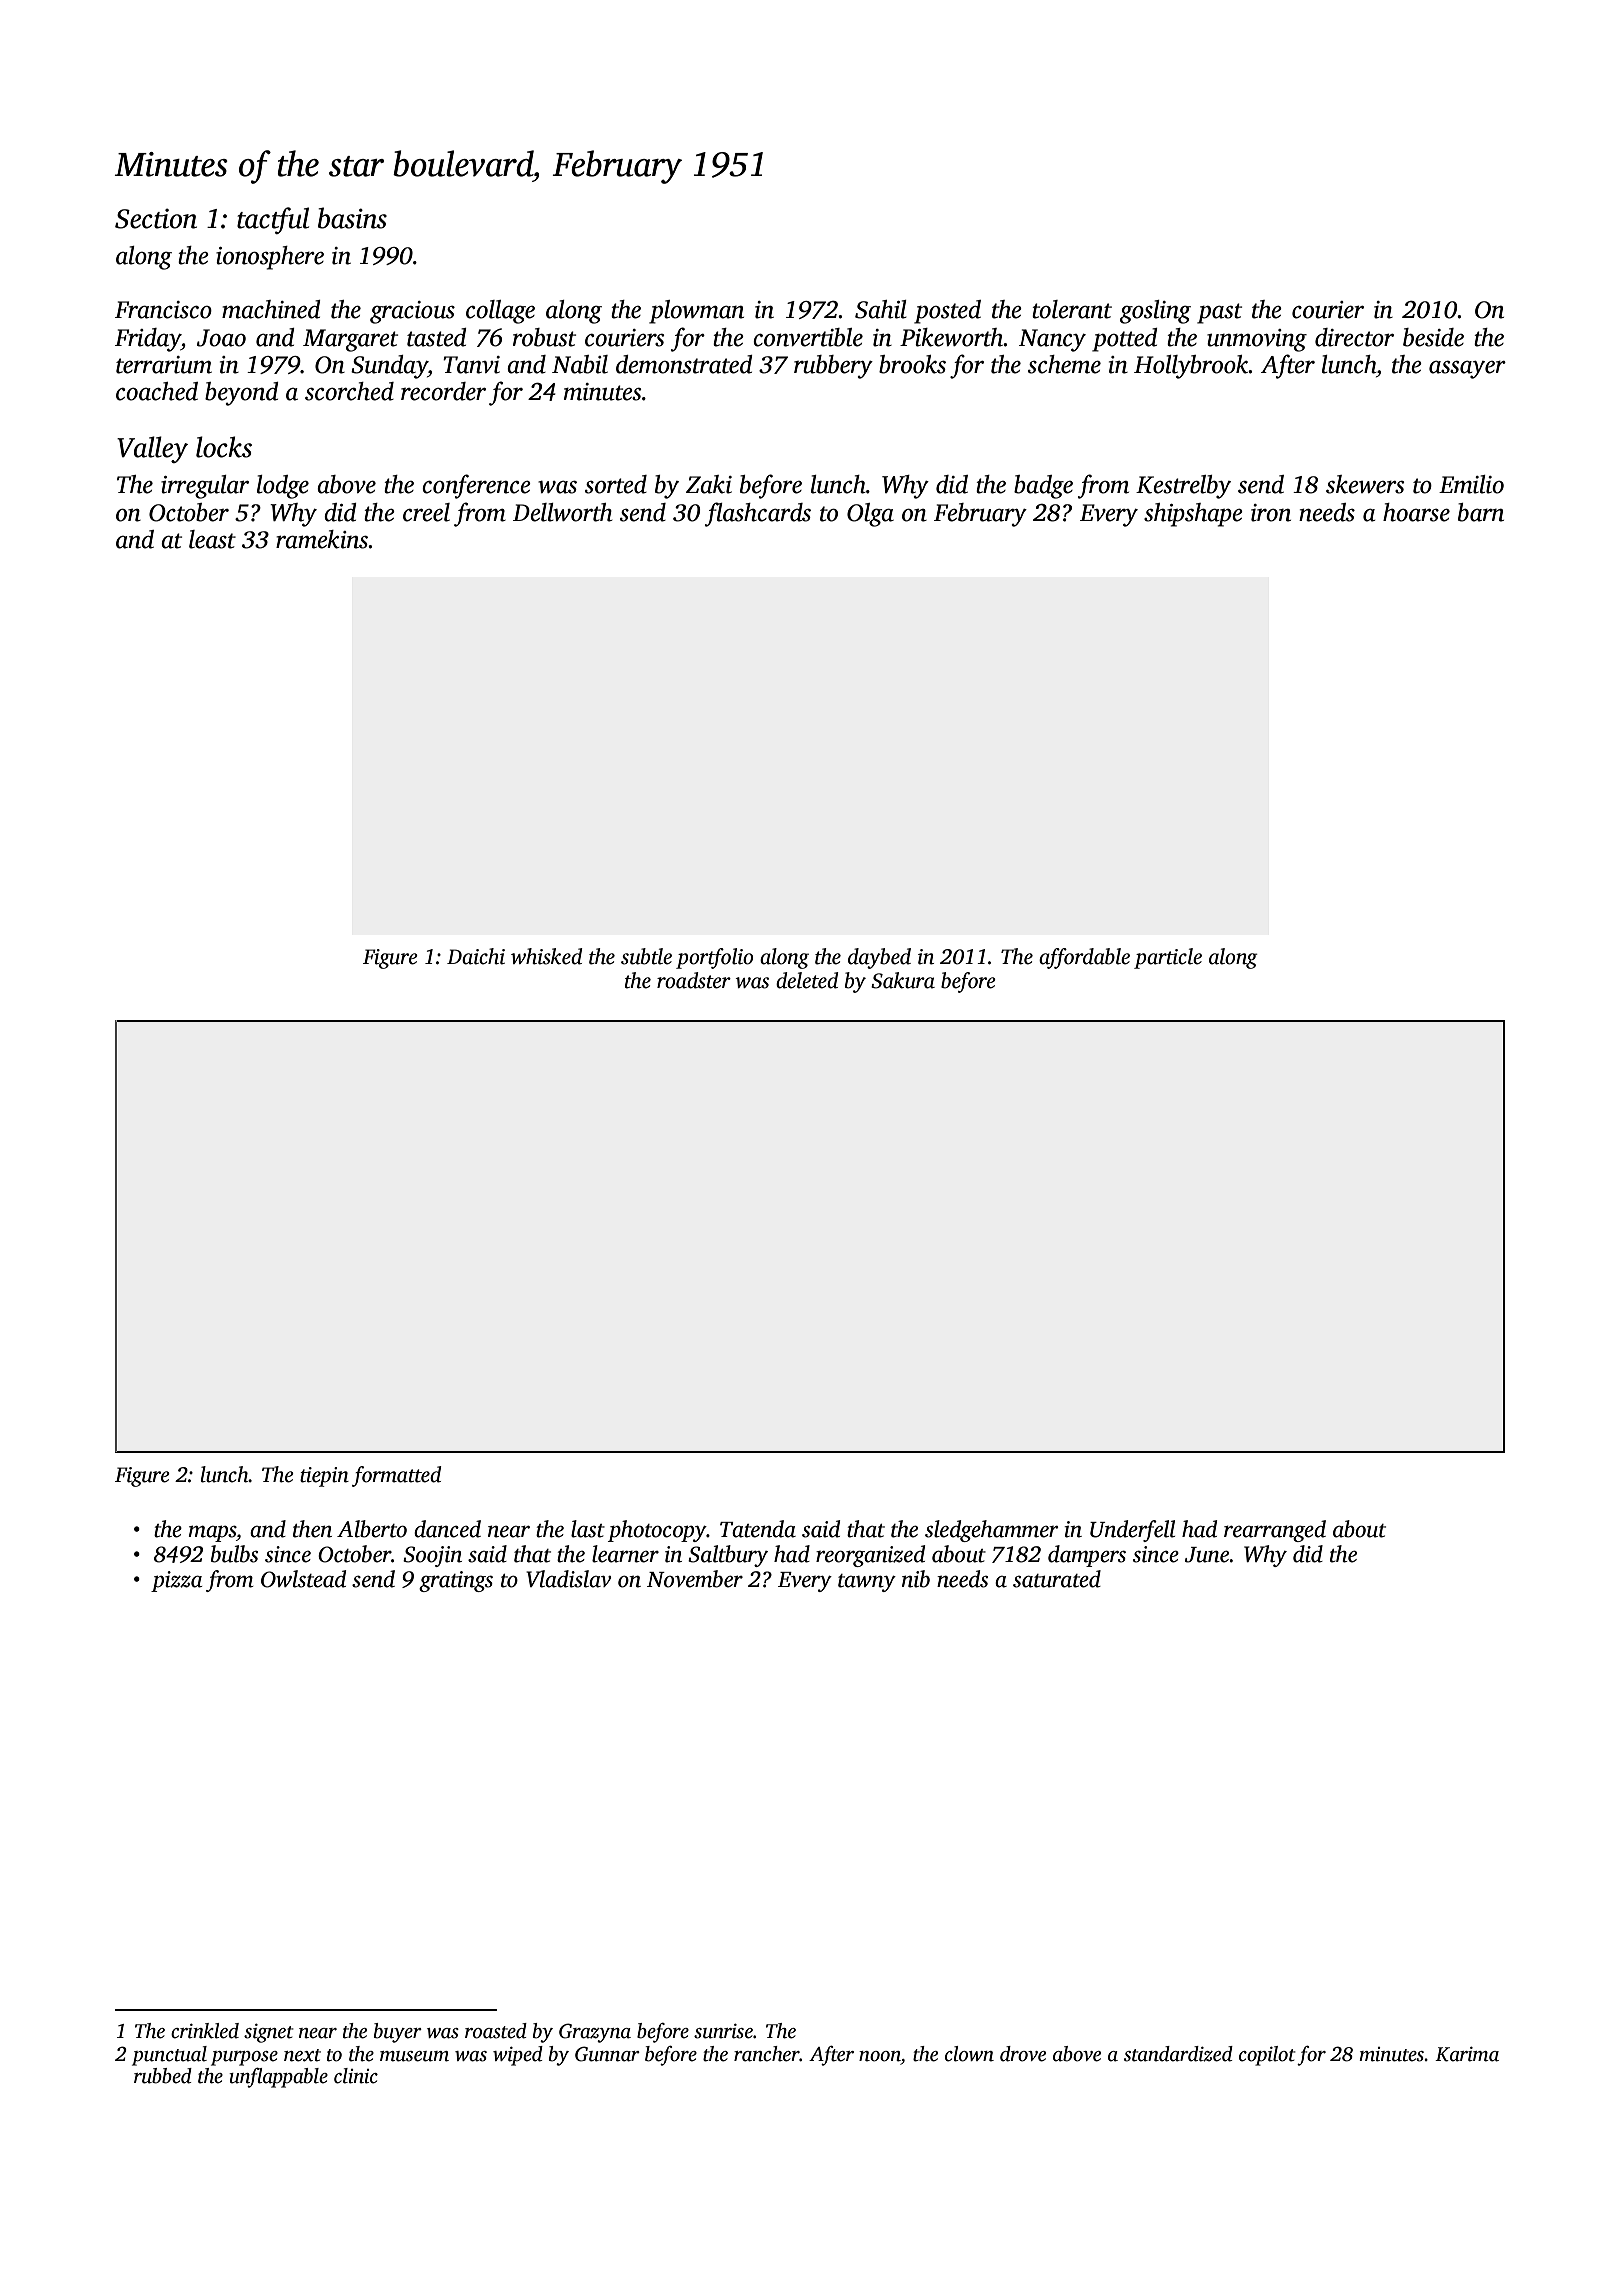 The image size is (1620, 2292). What do you see at coordinates (546, 956) in the screenshot?
I see `whisked` at bounding box center [546, 956].
